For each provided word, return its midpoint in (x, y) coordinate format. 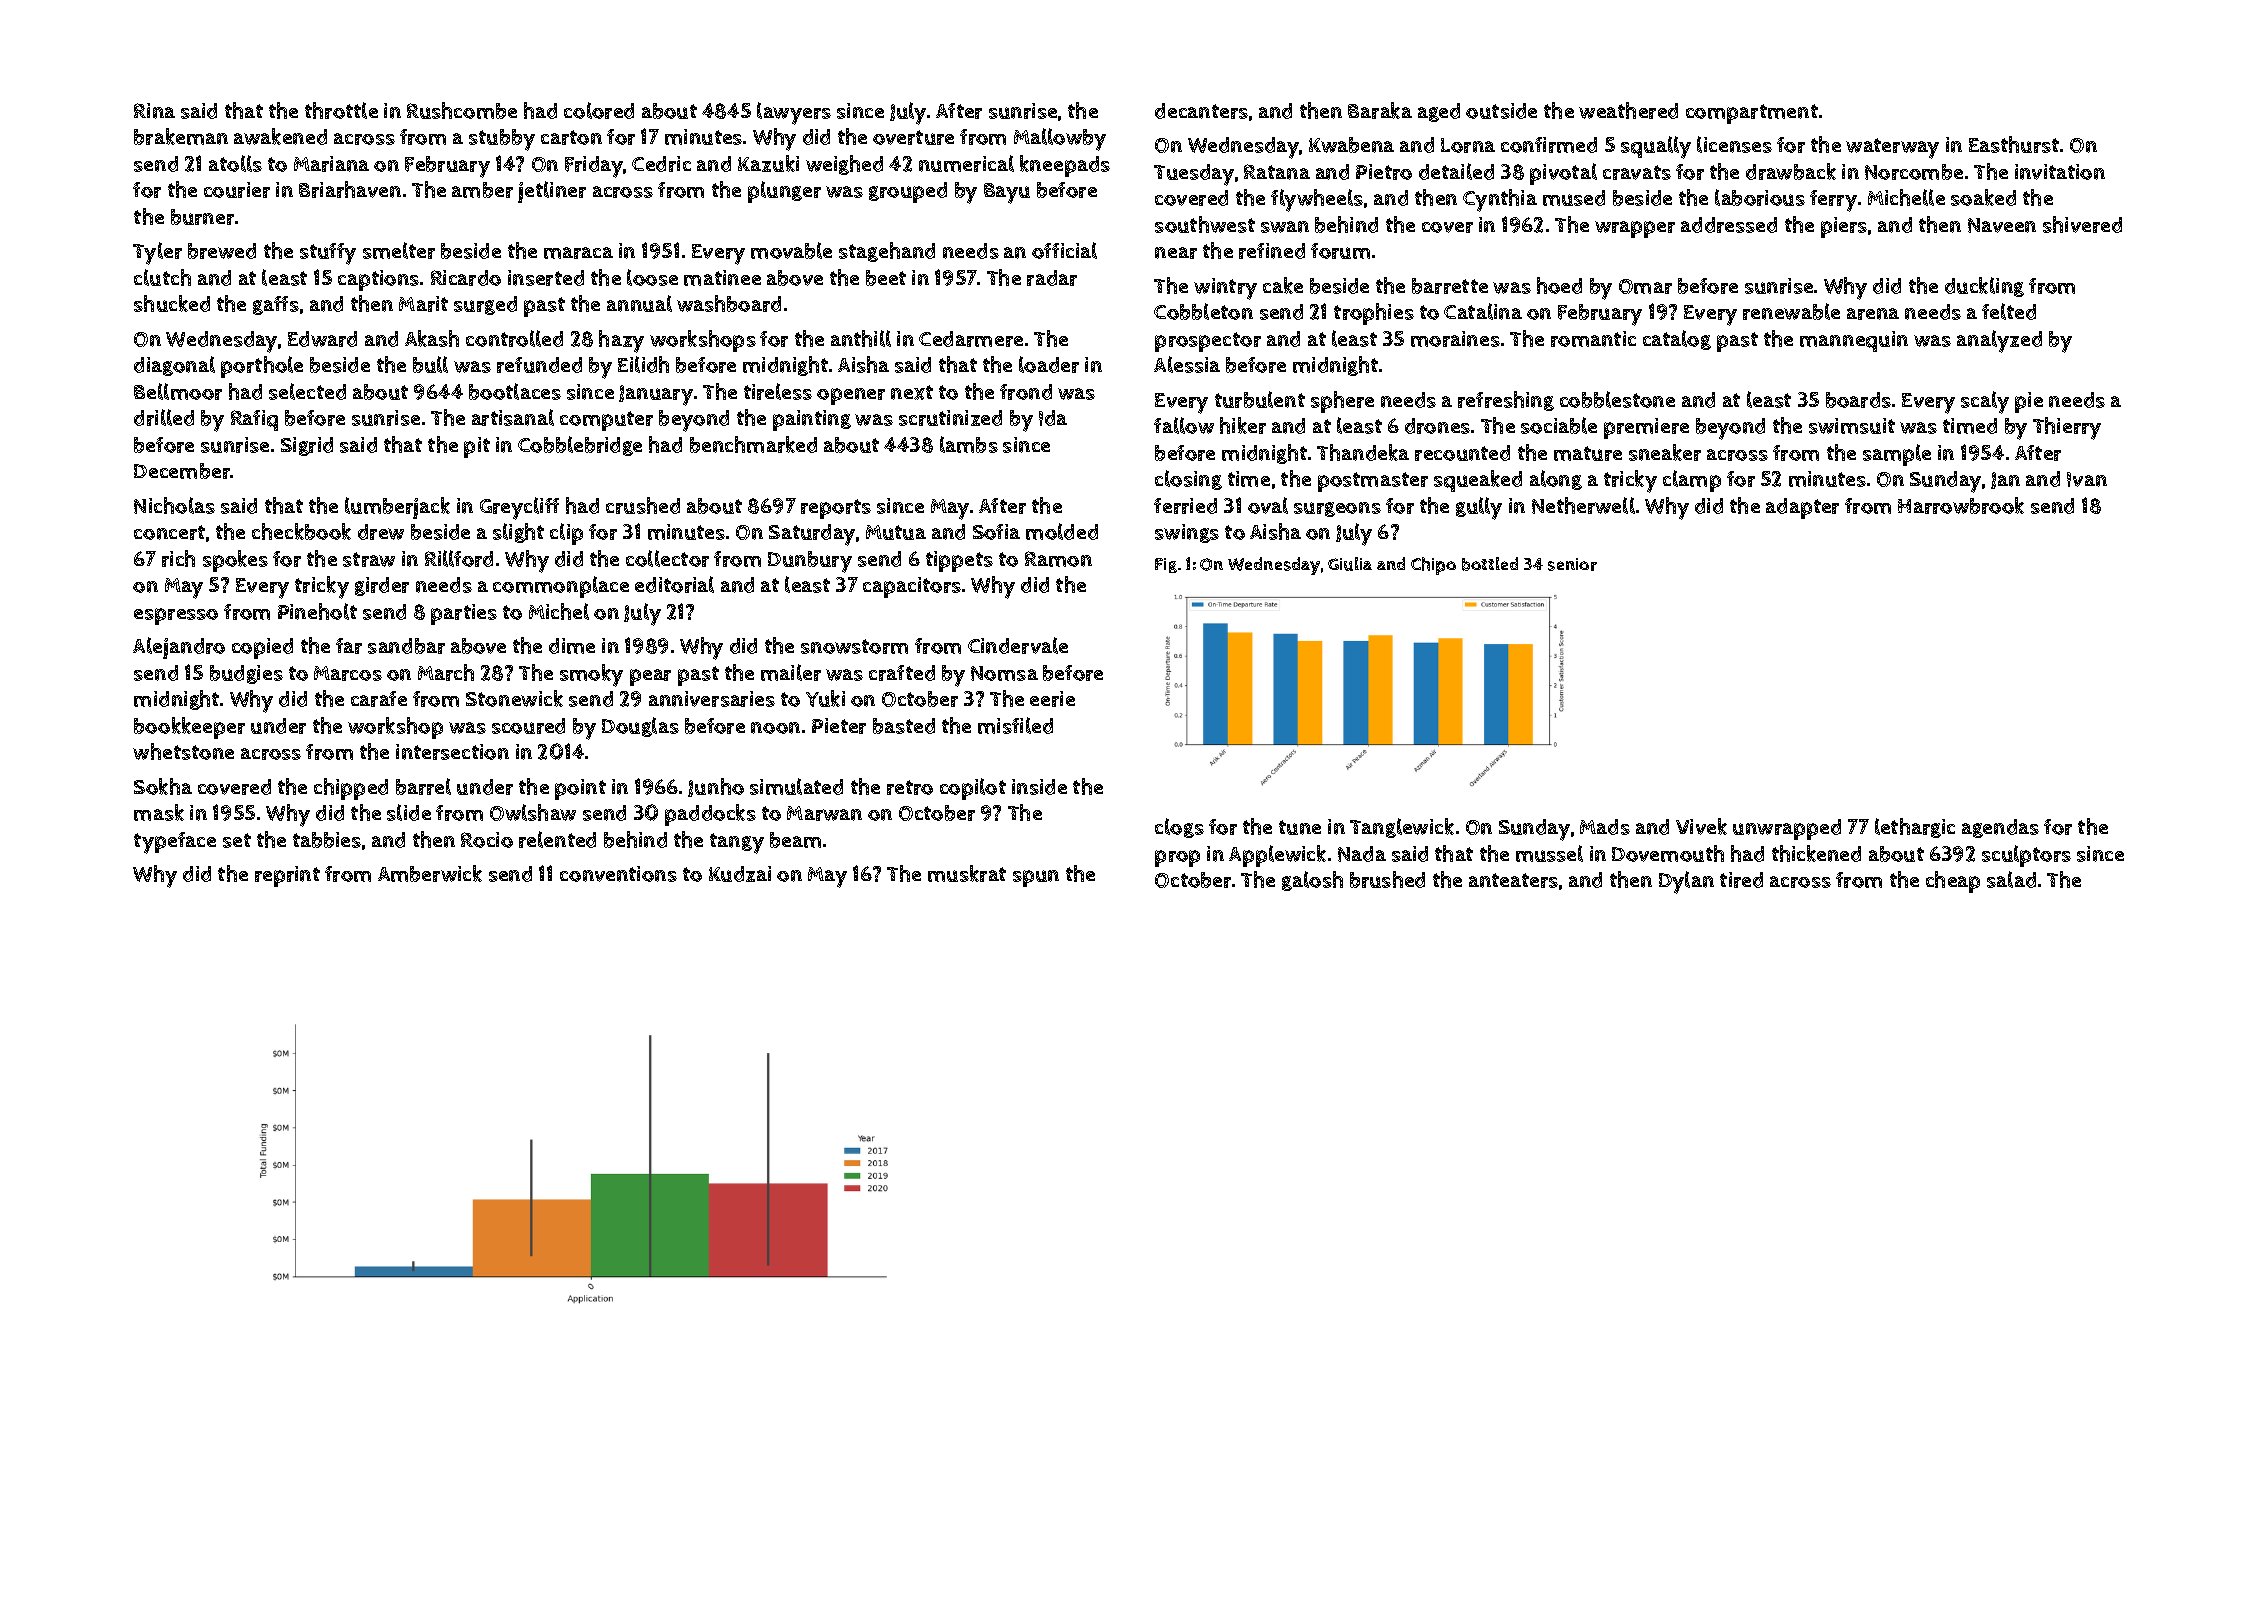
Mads (1605, 827)
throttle (341, 110)
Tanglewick (1402, 828)
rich (178, 558)
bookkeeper (189, 728)
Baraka (1380, 110)
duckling (1984, 287)
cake (1283, 285)
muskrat (967, 873)
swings (1187, 533)
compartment (1752, 114)
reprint (287, 876)
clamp (1692, 481)
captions (378, 280)
